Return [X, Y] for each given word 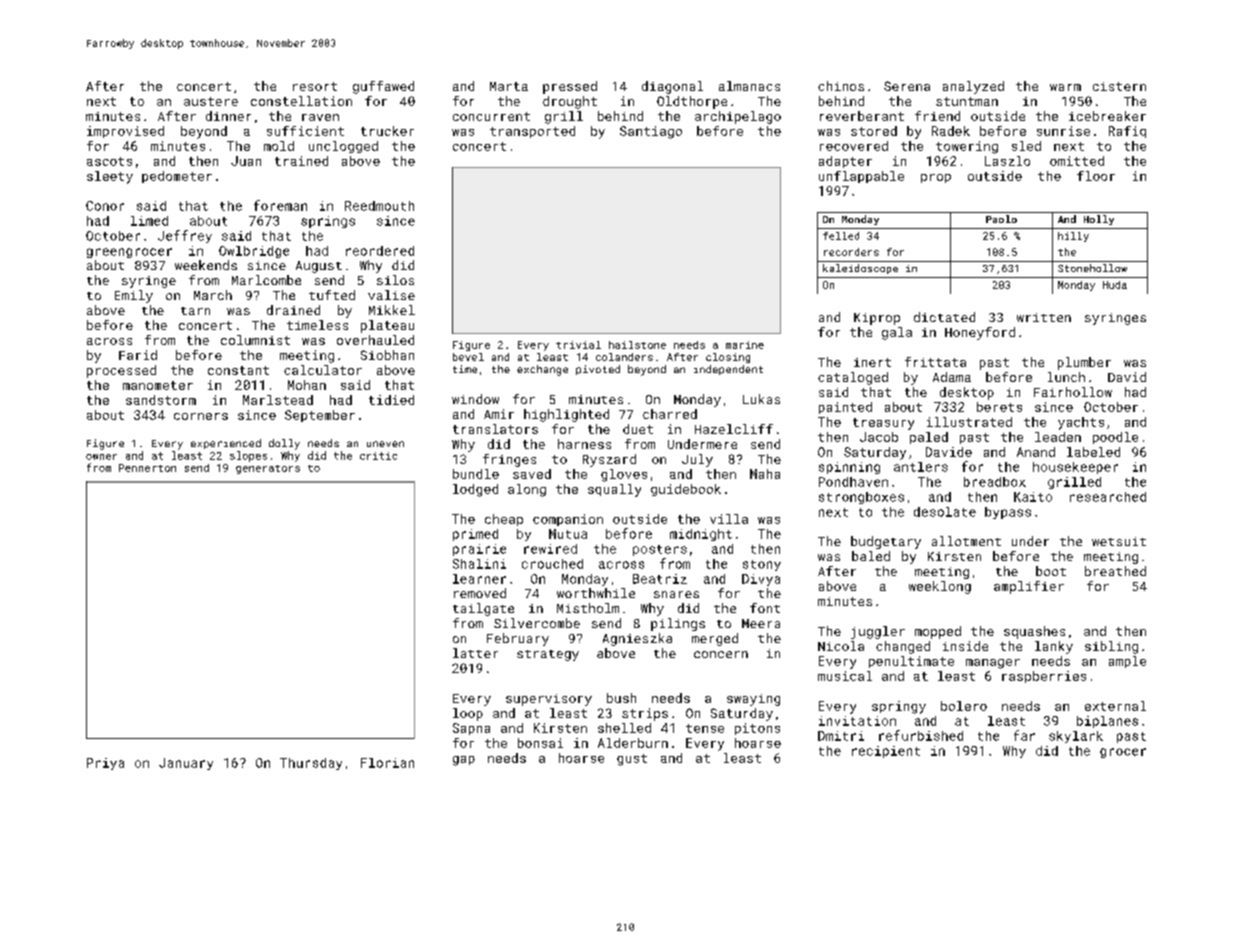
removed [480, 593]
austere [211, 101]
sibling [1111, 647]
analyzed [973, 87]
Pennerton [147, 468]
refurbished [921, 735]
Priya [105, 764]
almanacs [749, 86]
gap [464, 761]
